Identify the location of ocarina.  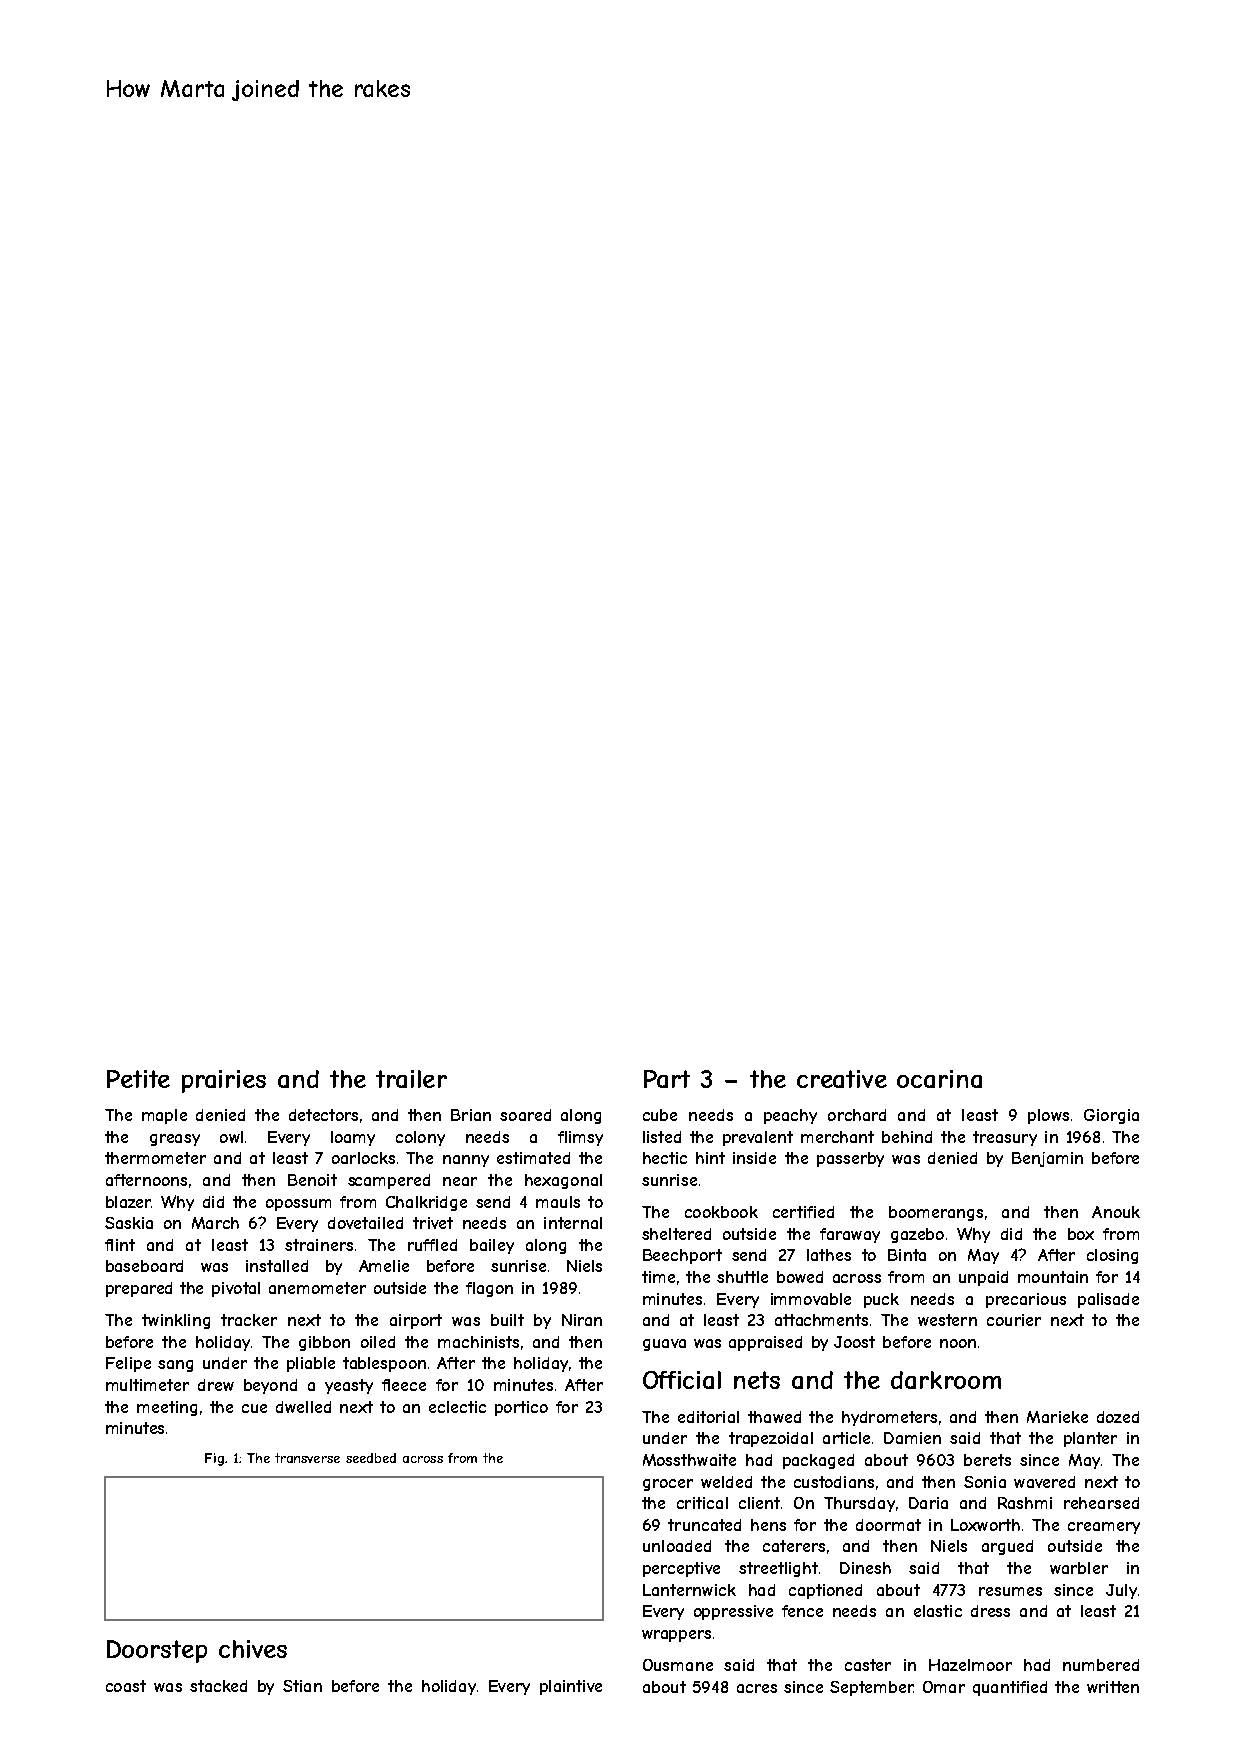
(939, 1079).
